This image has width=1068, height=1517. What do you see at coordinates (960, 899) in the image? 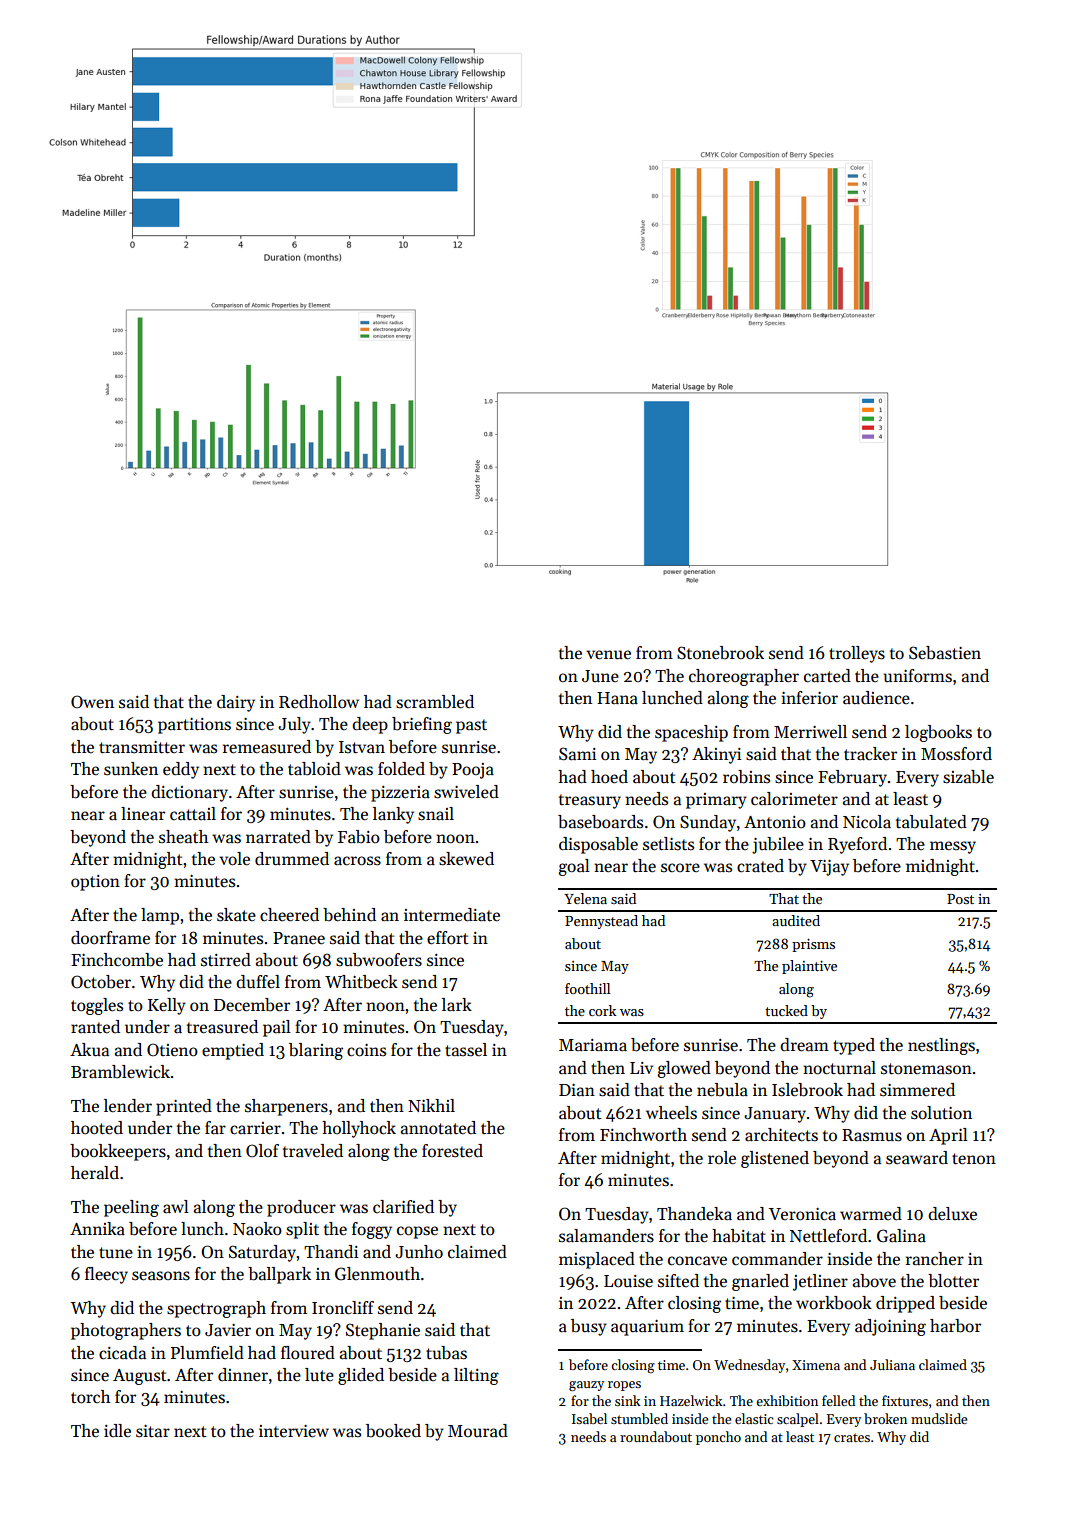
I see `Post` at bounding box center [960, 899].
